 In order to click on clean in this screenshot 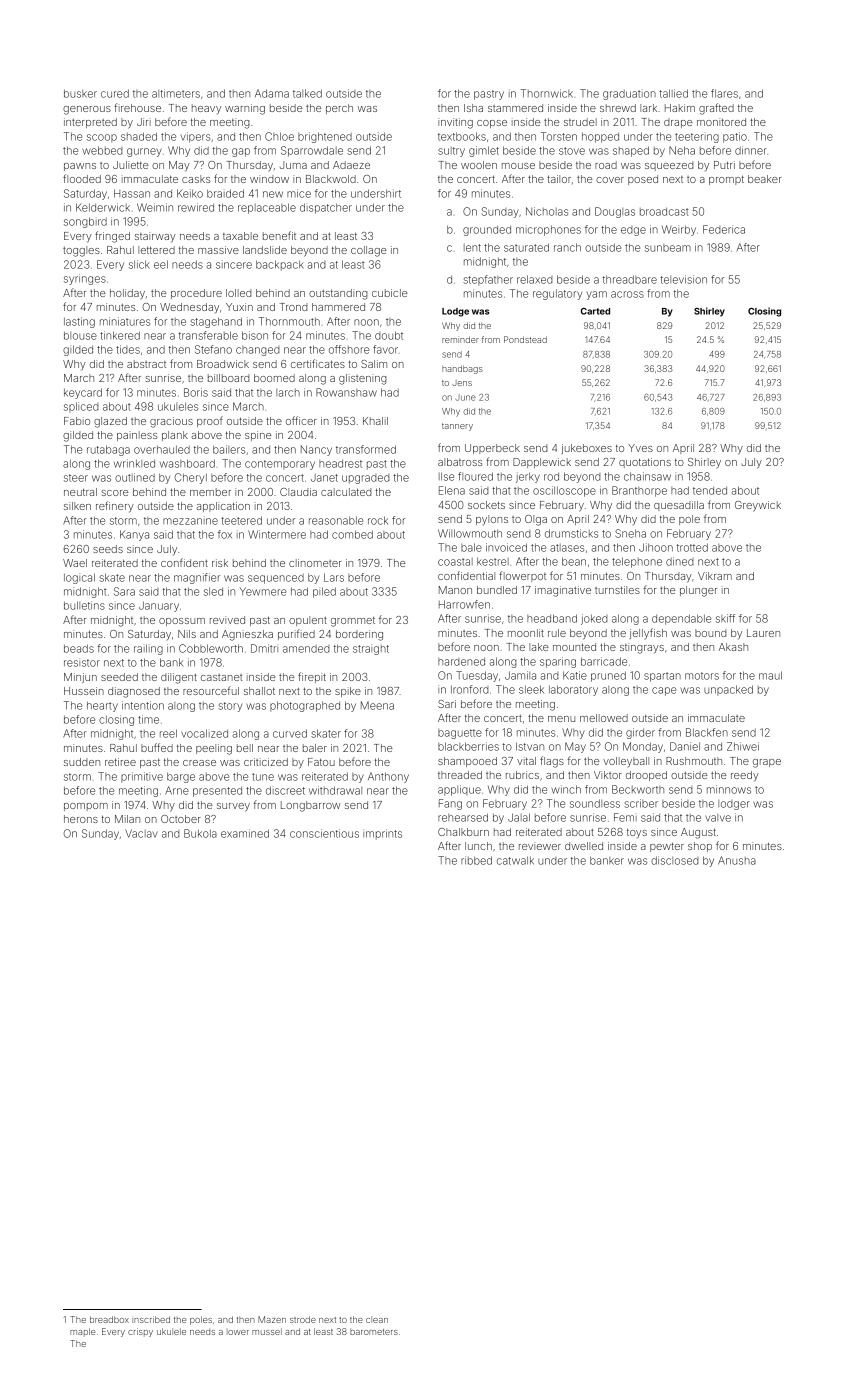, I will do `click(377, 1320)`.
